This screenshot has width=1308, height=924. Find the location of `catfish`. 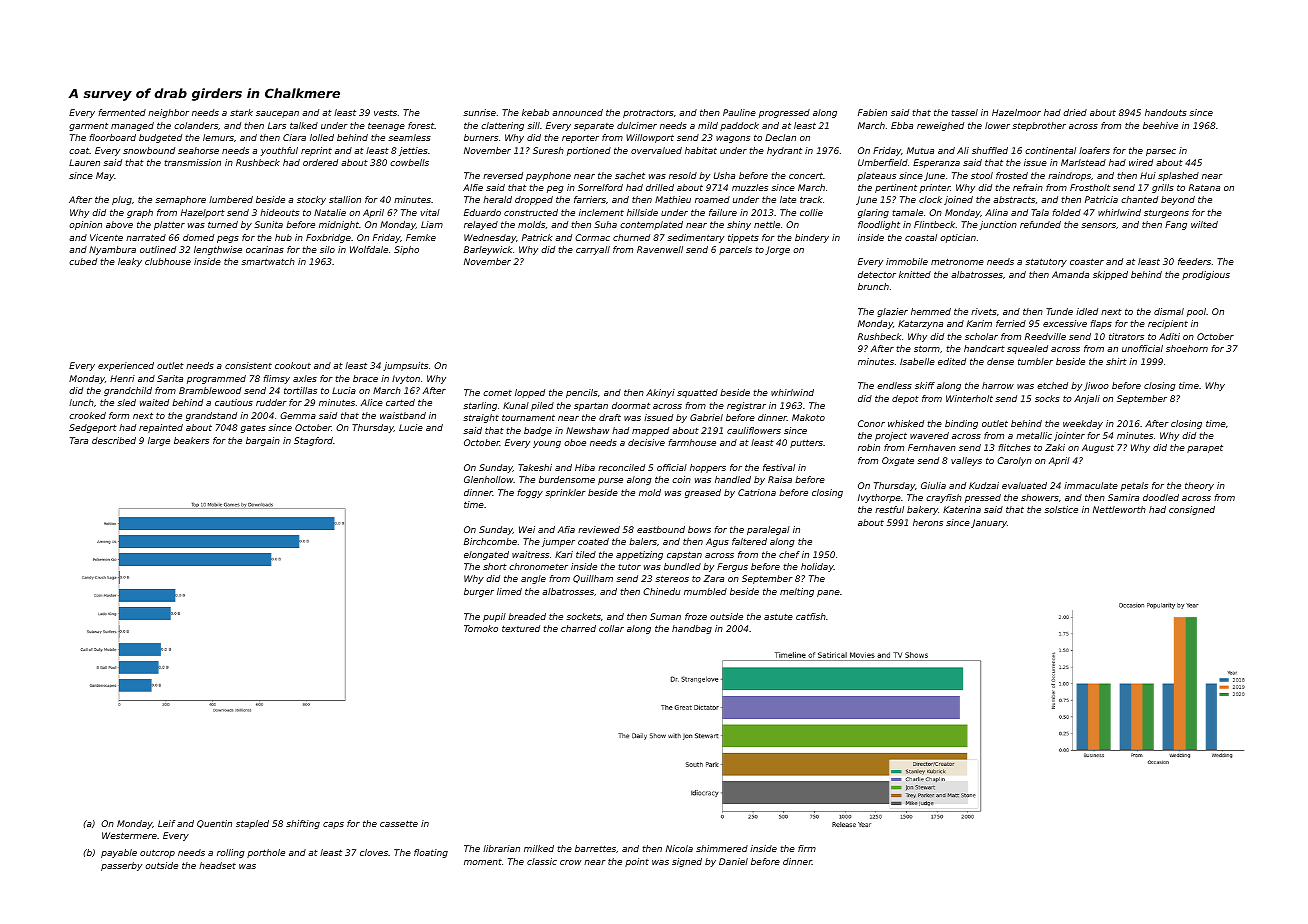

catfish is located at coordinates (811, 616).
